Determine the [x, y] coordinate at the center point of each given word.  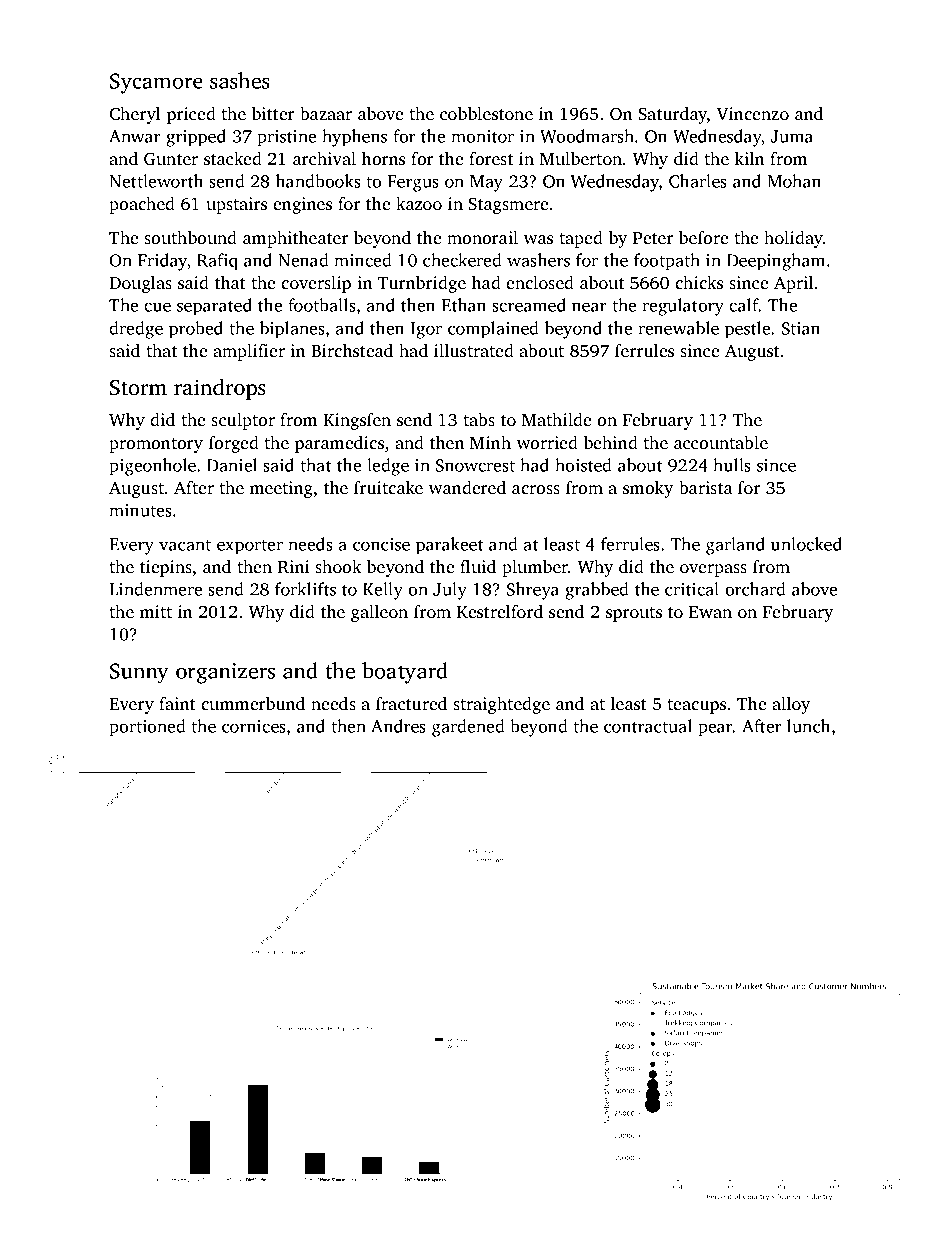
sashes [240, 80]
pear [715, 730]
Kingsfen [357, 421]
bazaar [326, 113]
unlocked [806, 544]
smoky [648, 489]
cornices [254, 726]
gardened [468, 728]
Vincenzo [752, 114]
